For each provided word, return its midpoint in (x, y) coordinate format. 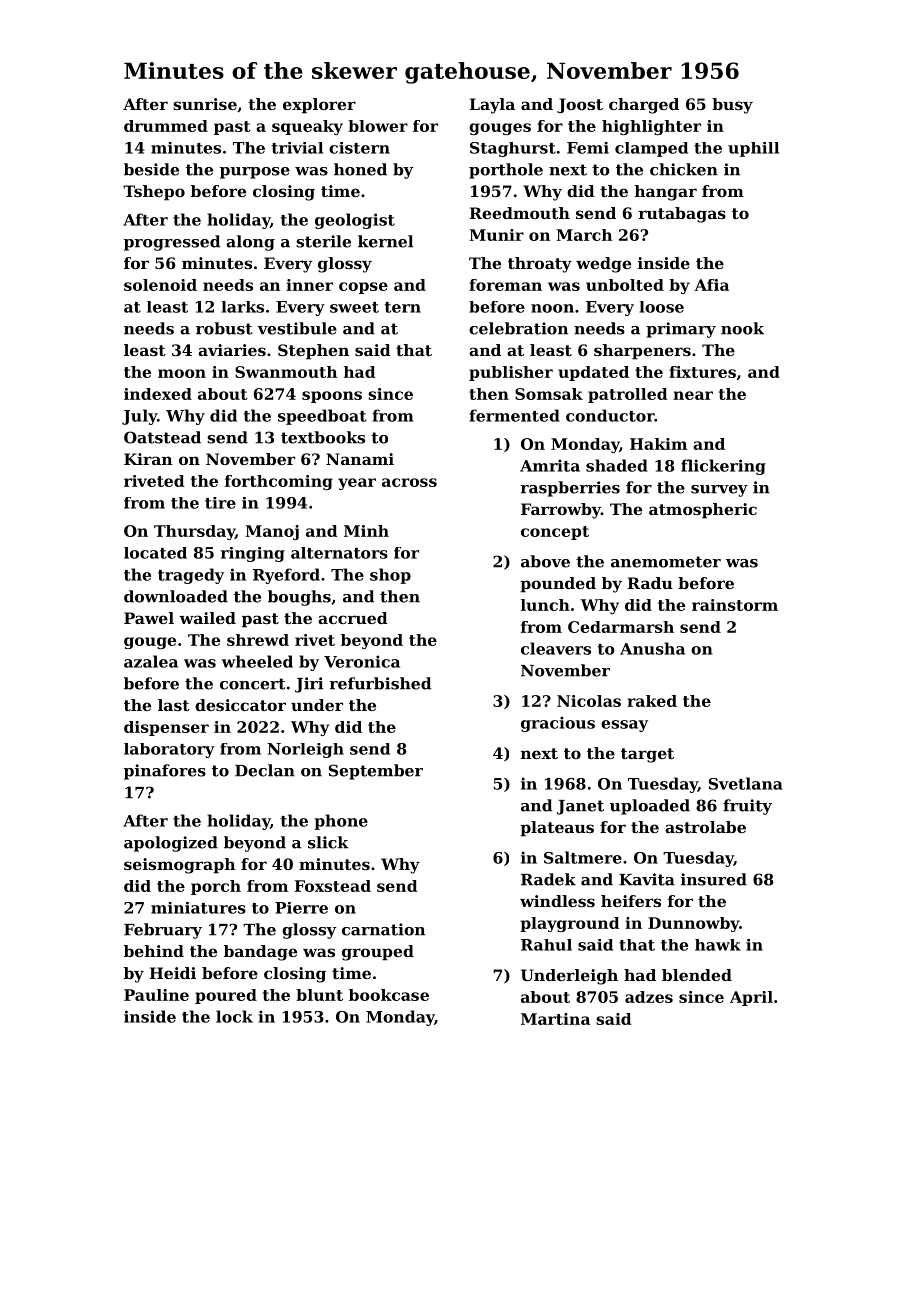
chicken (684, 169)
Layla (492, 106)
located (155, 553)
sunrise (205, 104)
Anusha (652, 648)
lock (234, 1016)
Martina (555, 1019)
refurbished (380, 683)
